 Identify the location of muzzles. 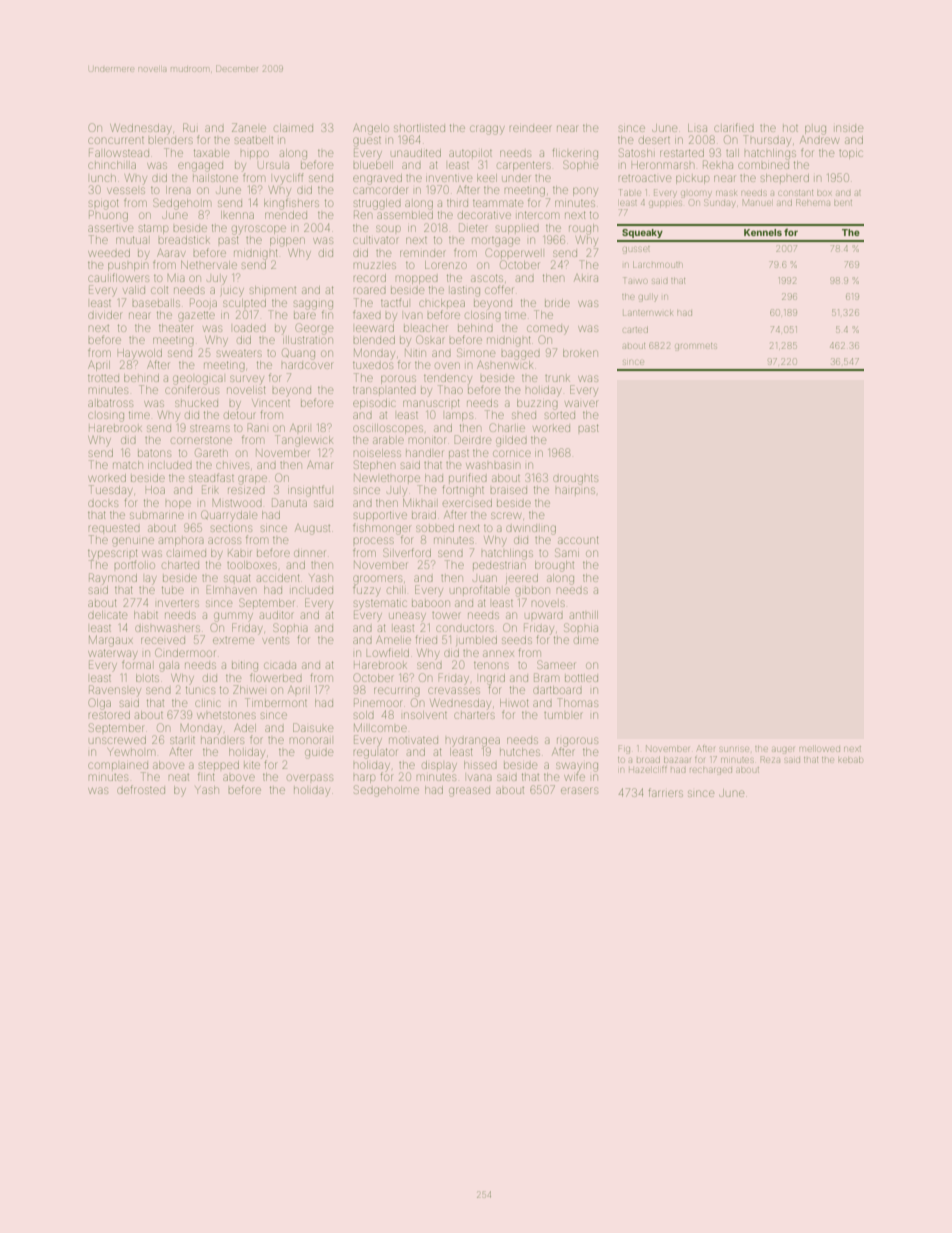
(375, 265).
